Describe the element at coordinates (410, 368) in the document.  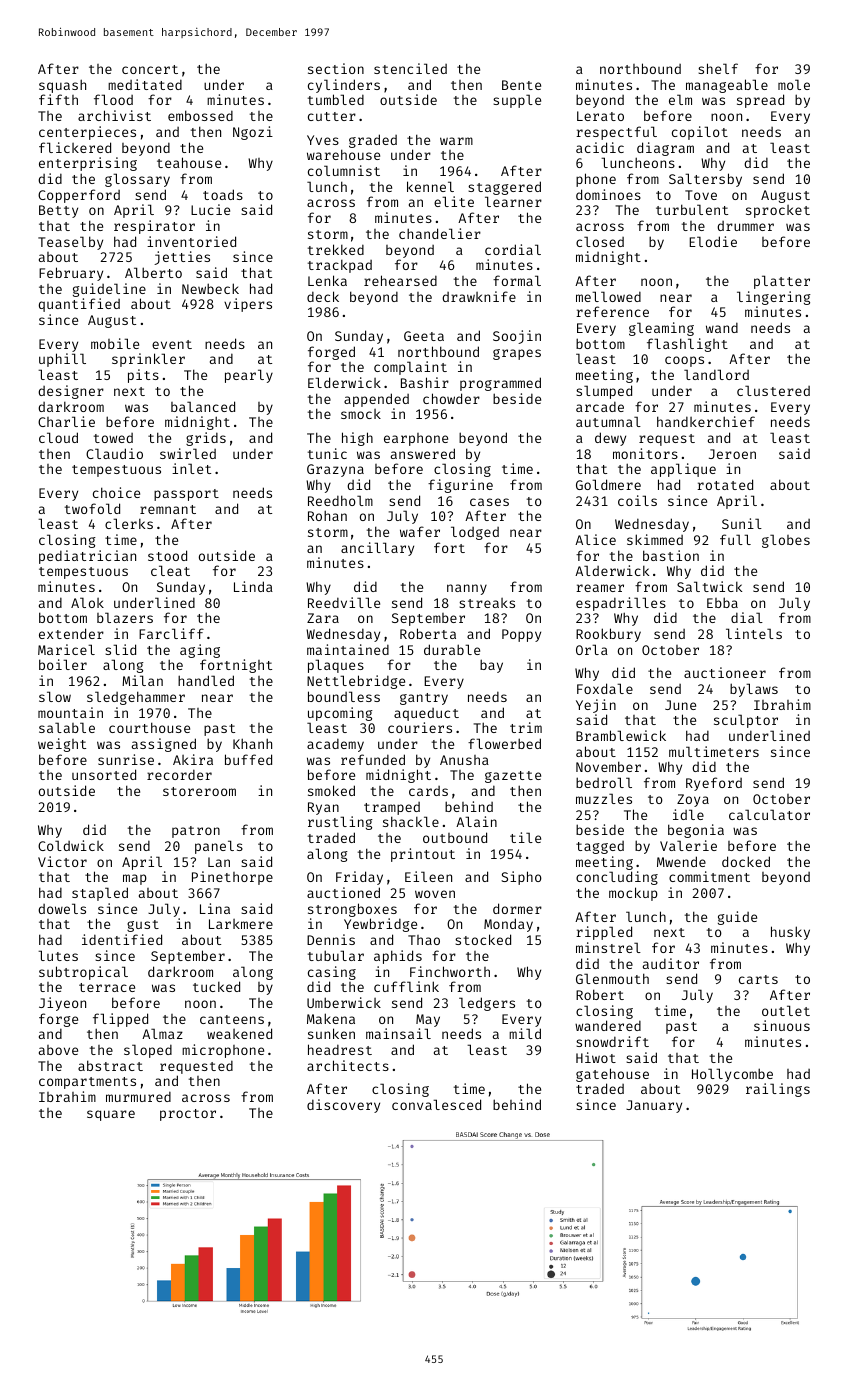
I see `complaint` at that location.
